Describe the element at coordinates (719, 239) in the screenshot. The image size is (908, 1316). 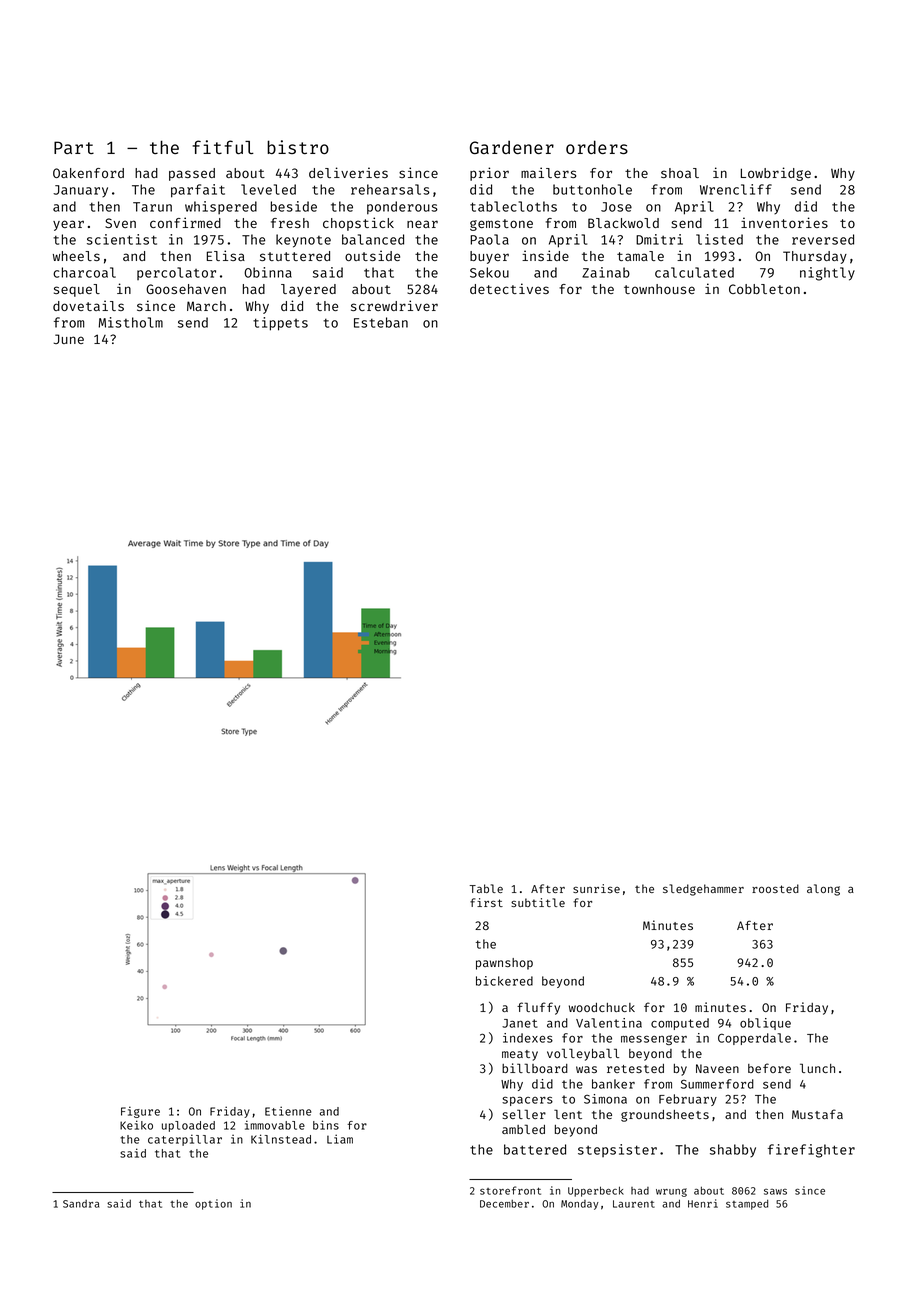
I see `listed` at that location.
